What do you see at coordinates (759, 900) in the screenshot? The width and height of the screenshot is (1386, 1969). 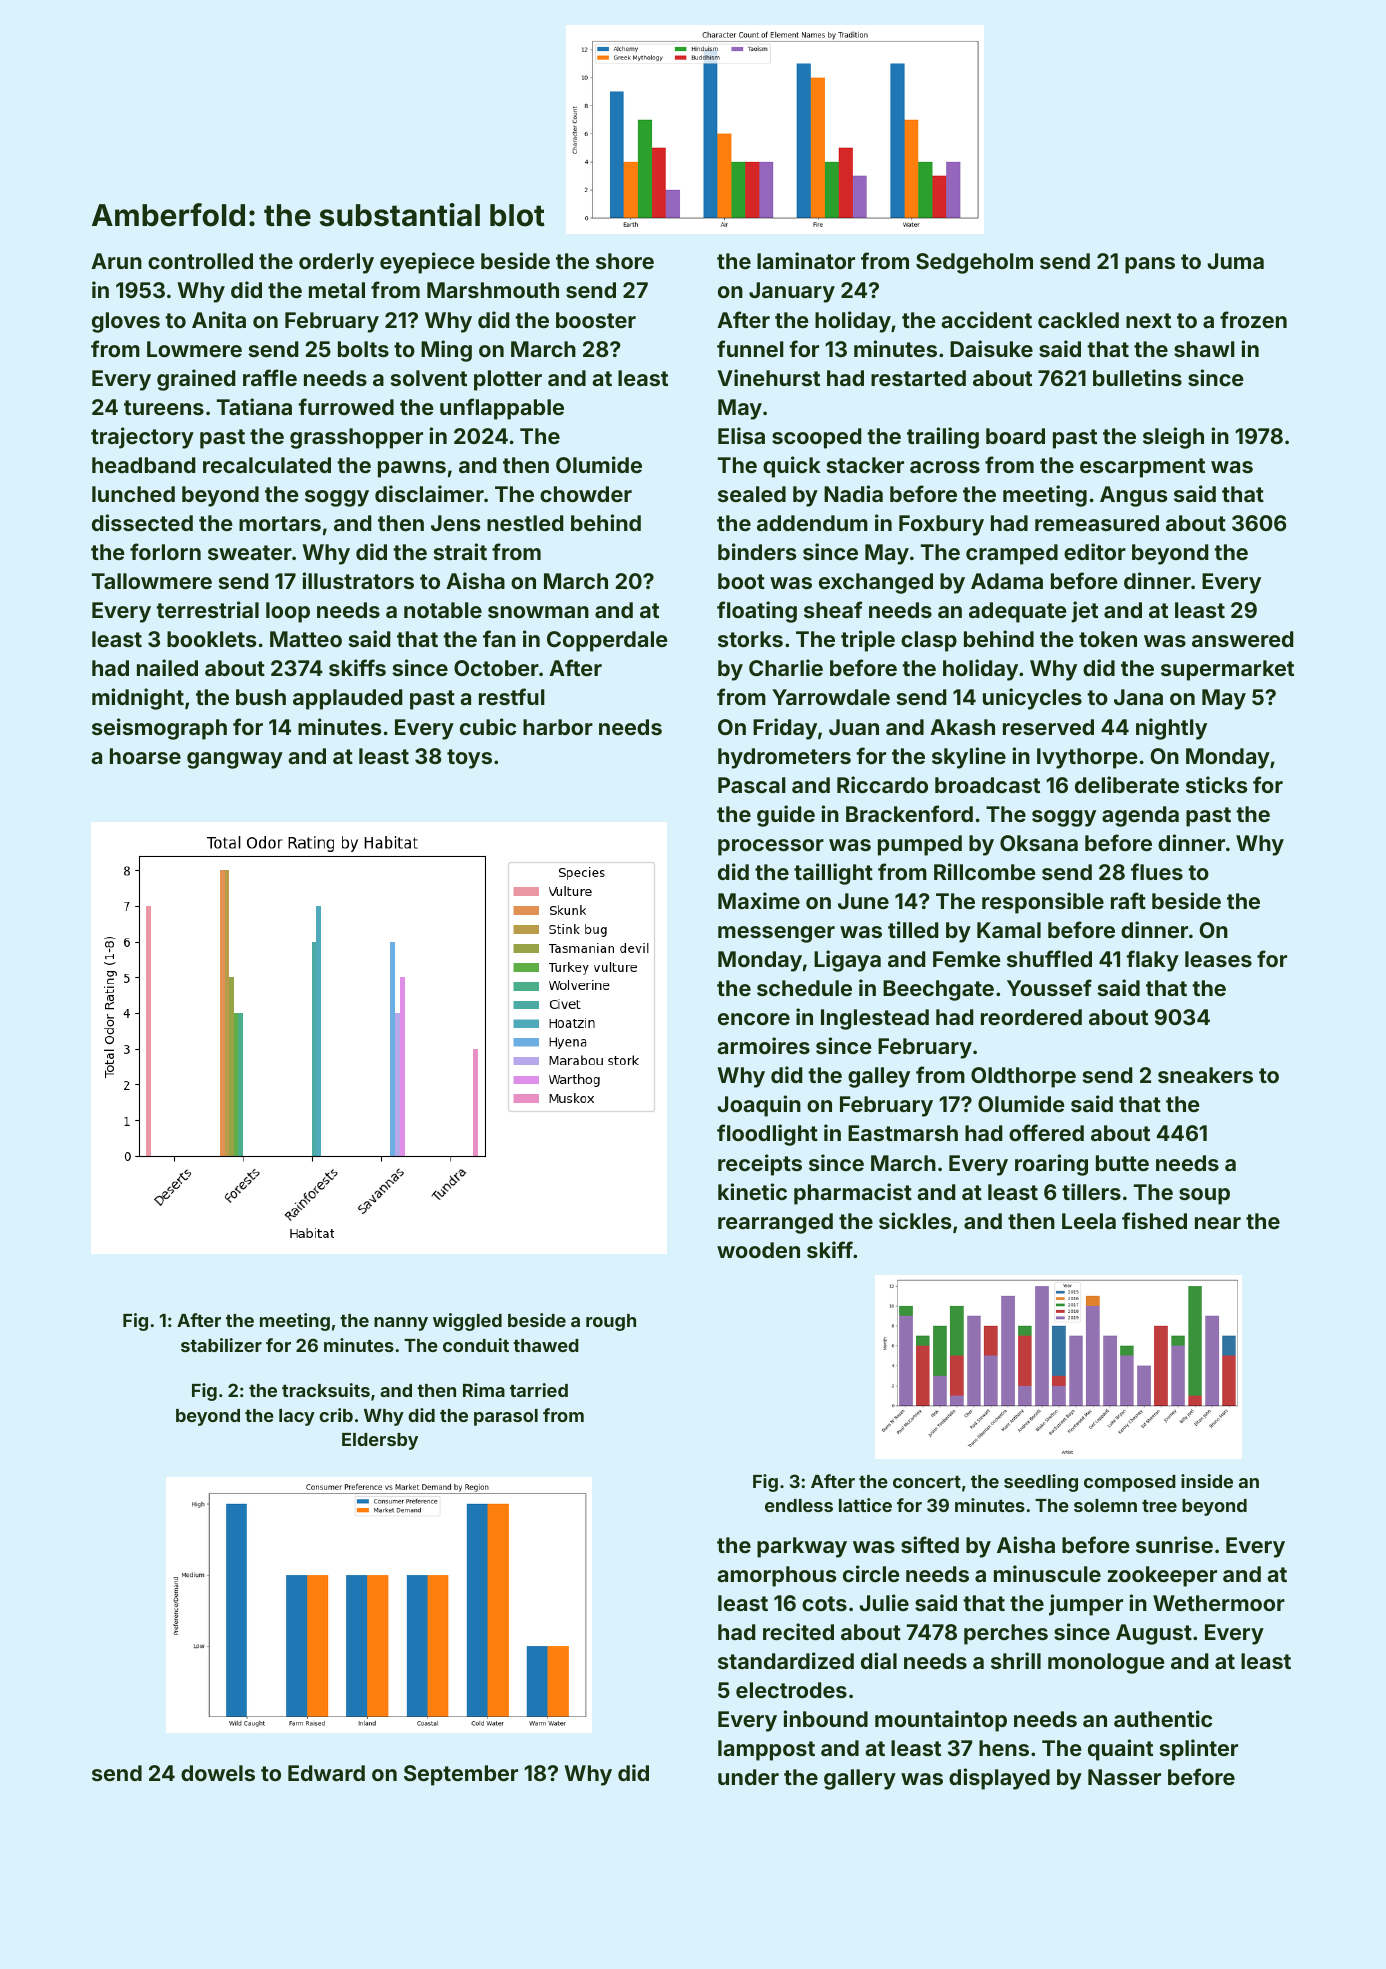 I see `Maxime` at bounding box center [759, 900].
